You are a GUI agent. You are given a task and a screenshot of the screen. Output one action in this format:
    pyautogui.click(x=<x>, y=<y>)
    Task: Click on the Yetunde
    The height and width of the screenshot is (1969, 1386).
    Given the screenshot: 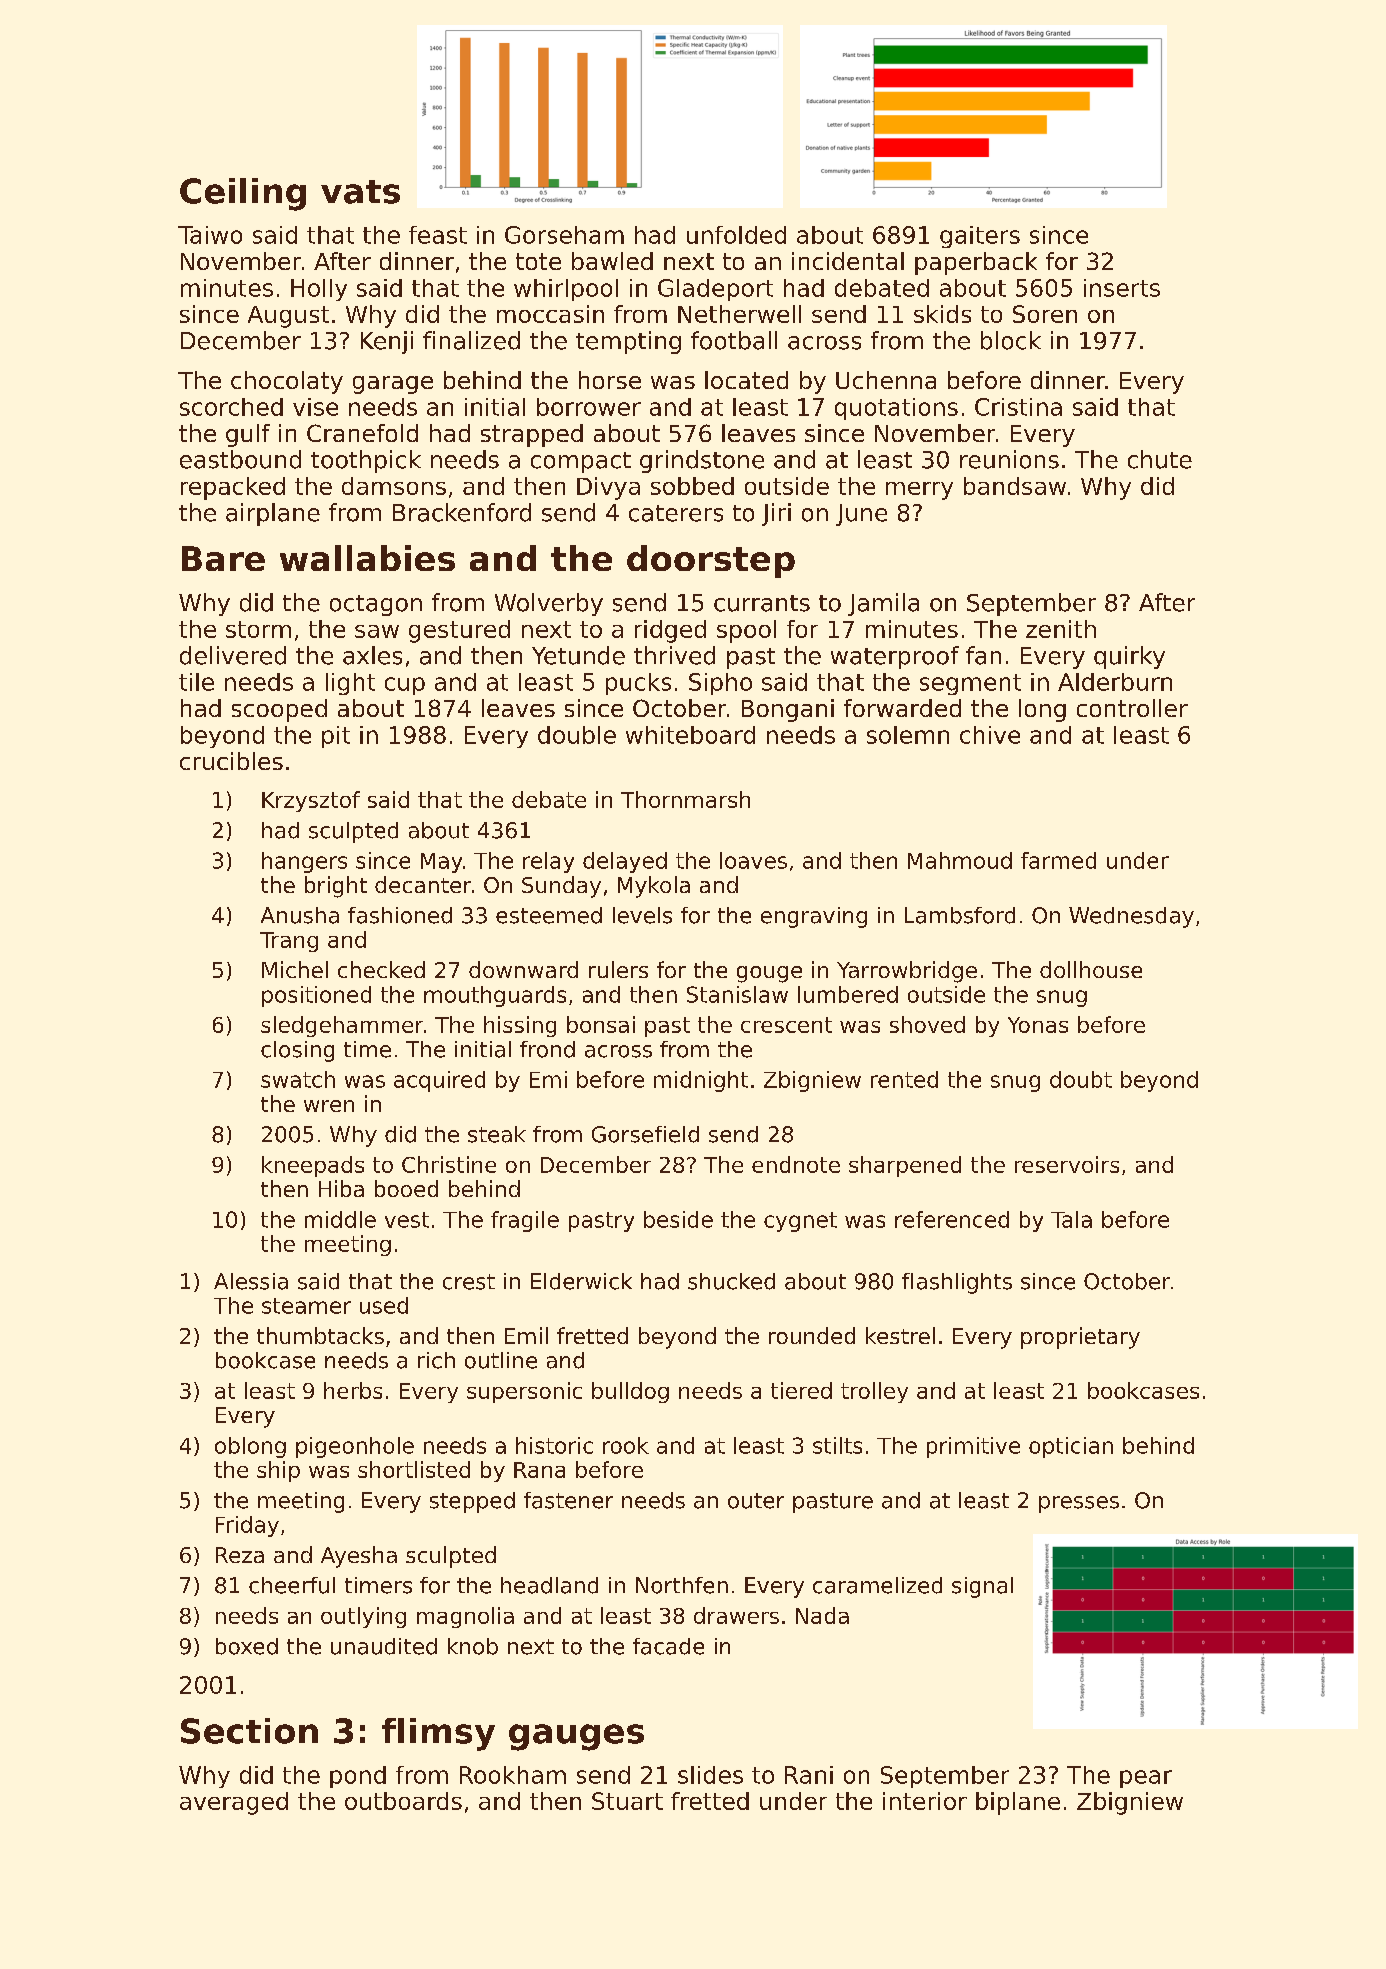 What is the action you would take?
    pyautogui.click(x=578, y=655)
